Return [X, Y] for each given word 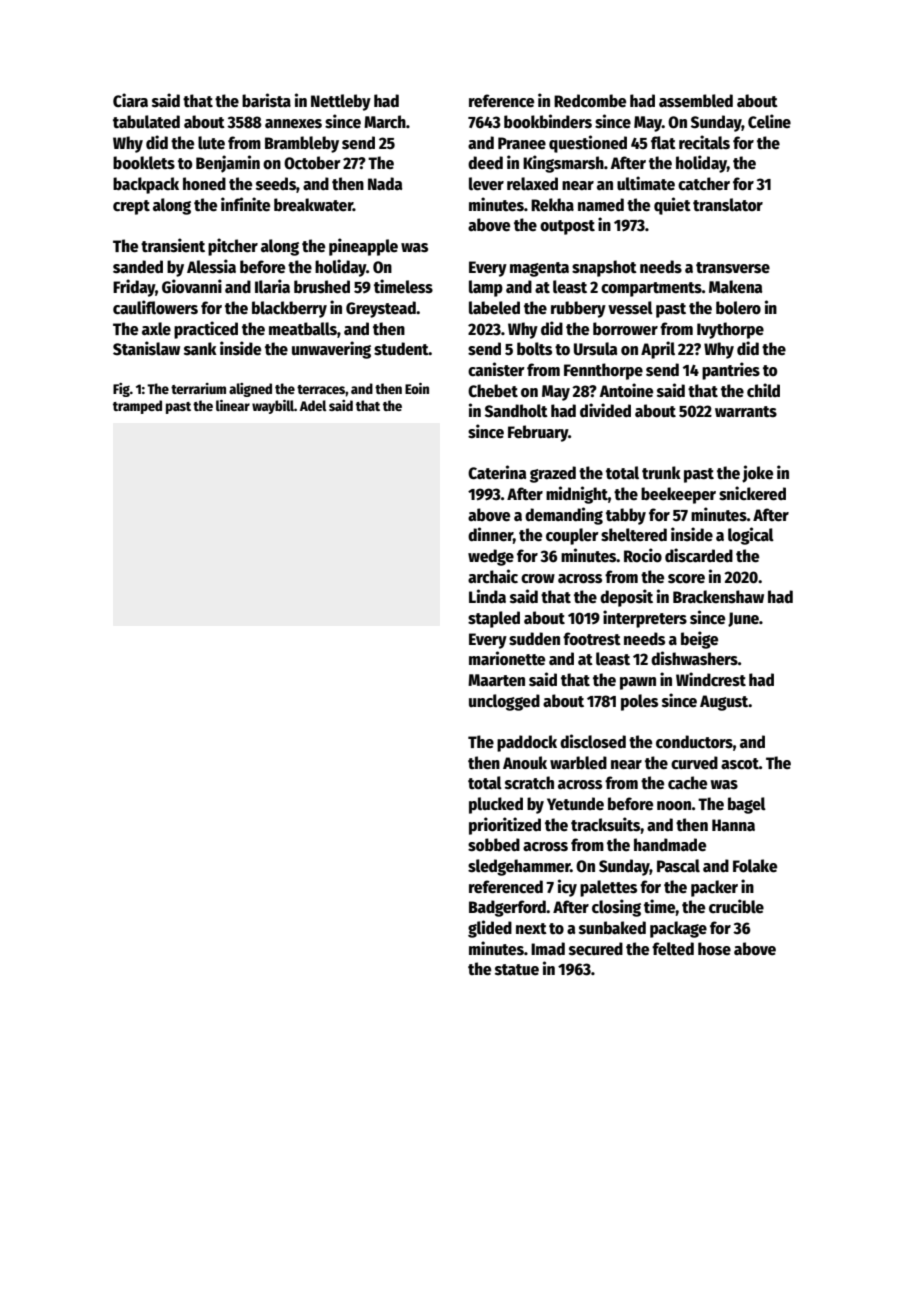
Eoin [417, 388]
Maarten [496, 680]
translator [728, 205]
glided [490, 929]
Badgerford [507, 908]
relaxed [532, 184]
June [743, 619]
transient [173, 245]
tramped [137, 407]
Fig [121, 390]
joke [757, 474]
